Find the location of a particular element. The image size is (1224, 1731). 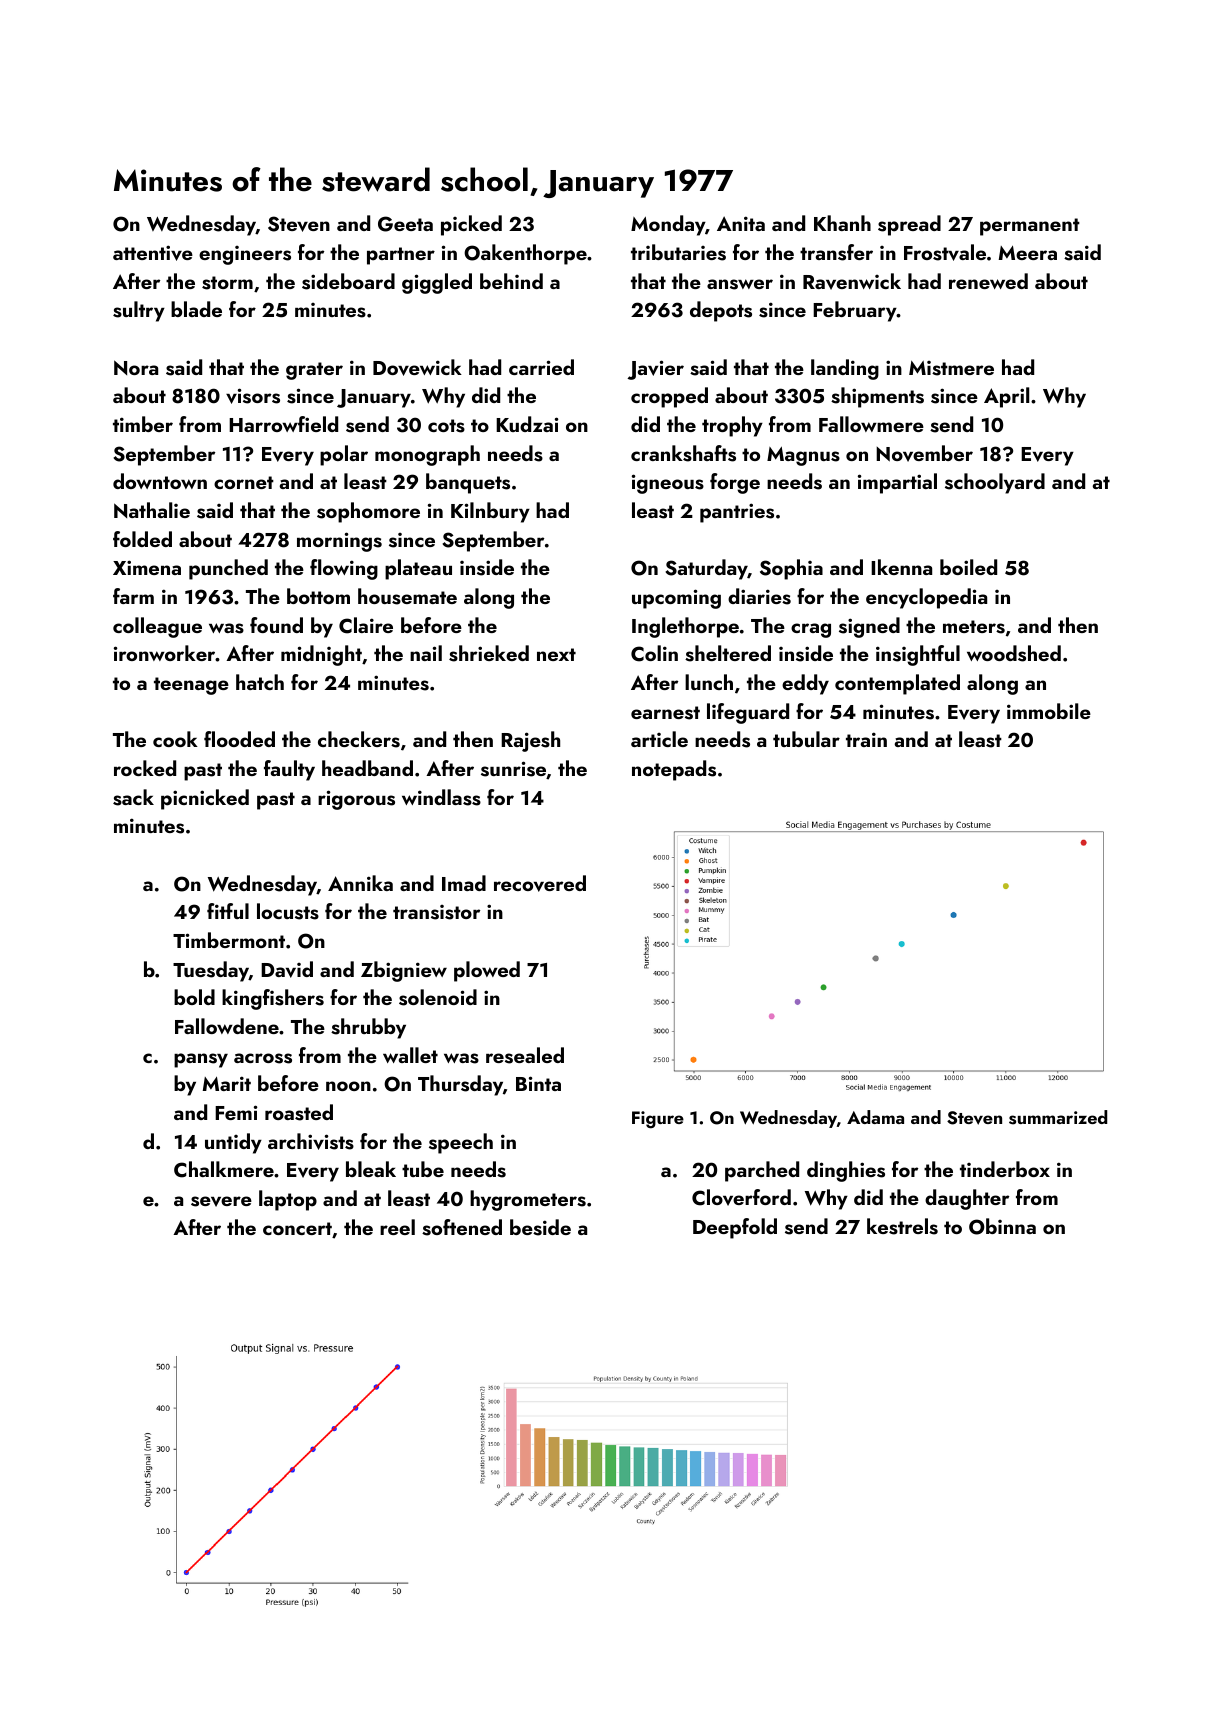

immobile is located at coordinates (1049, 711).
